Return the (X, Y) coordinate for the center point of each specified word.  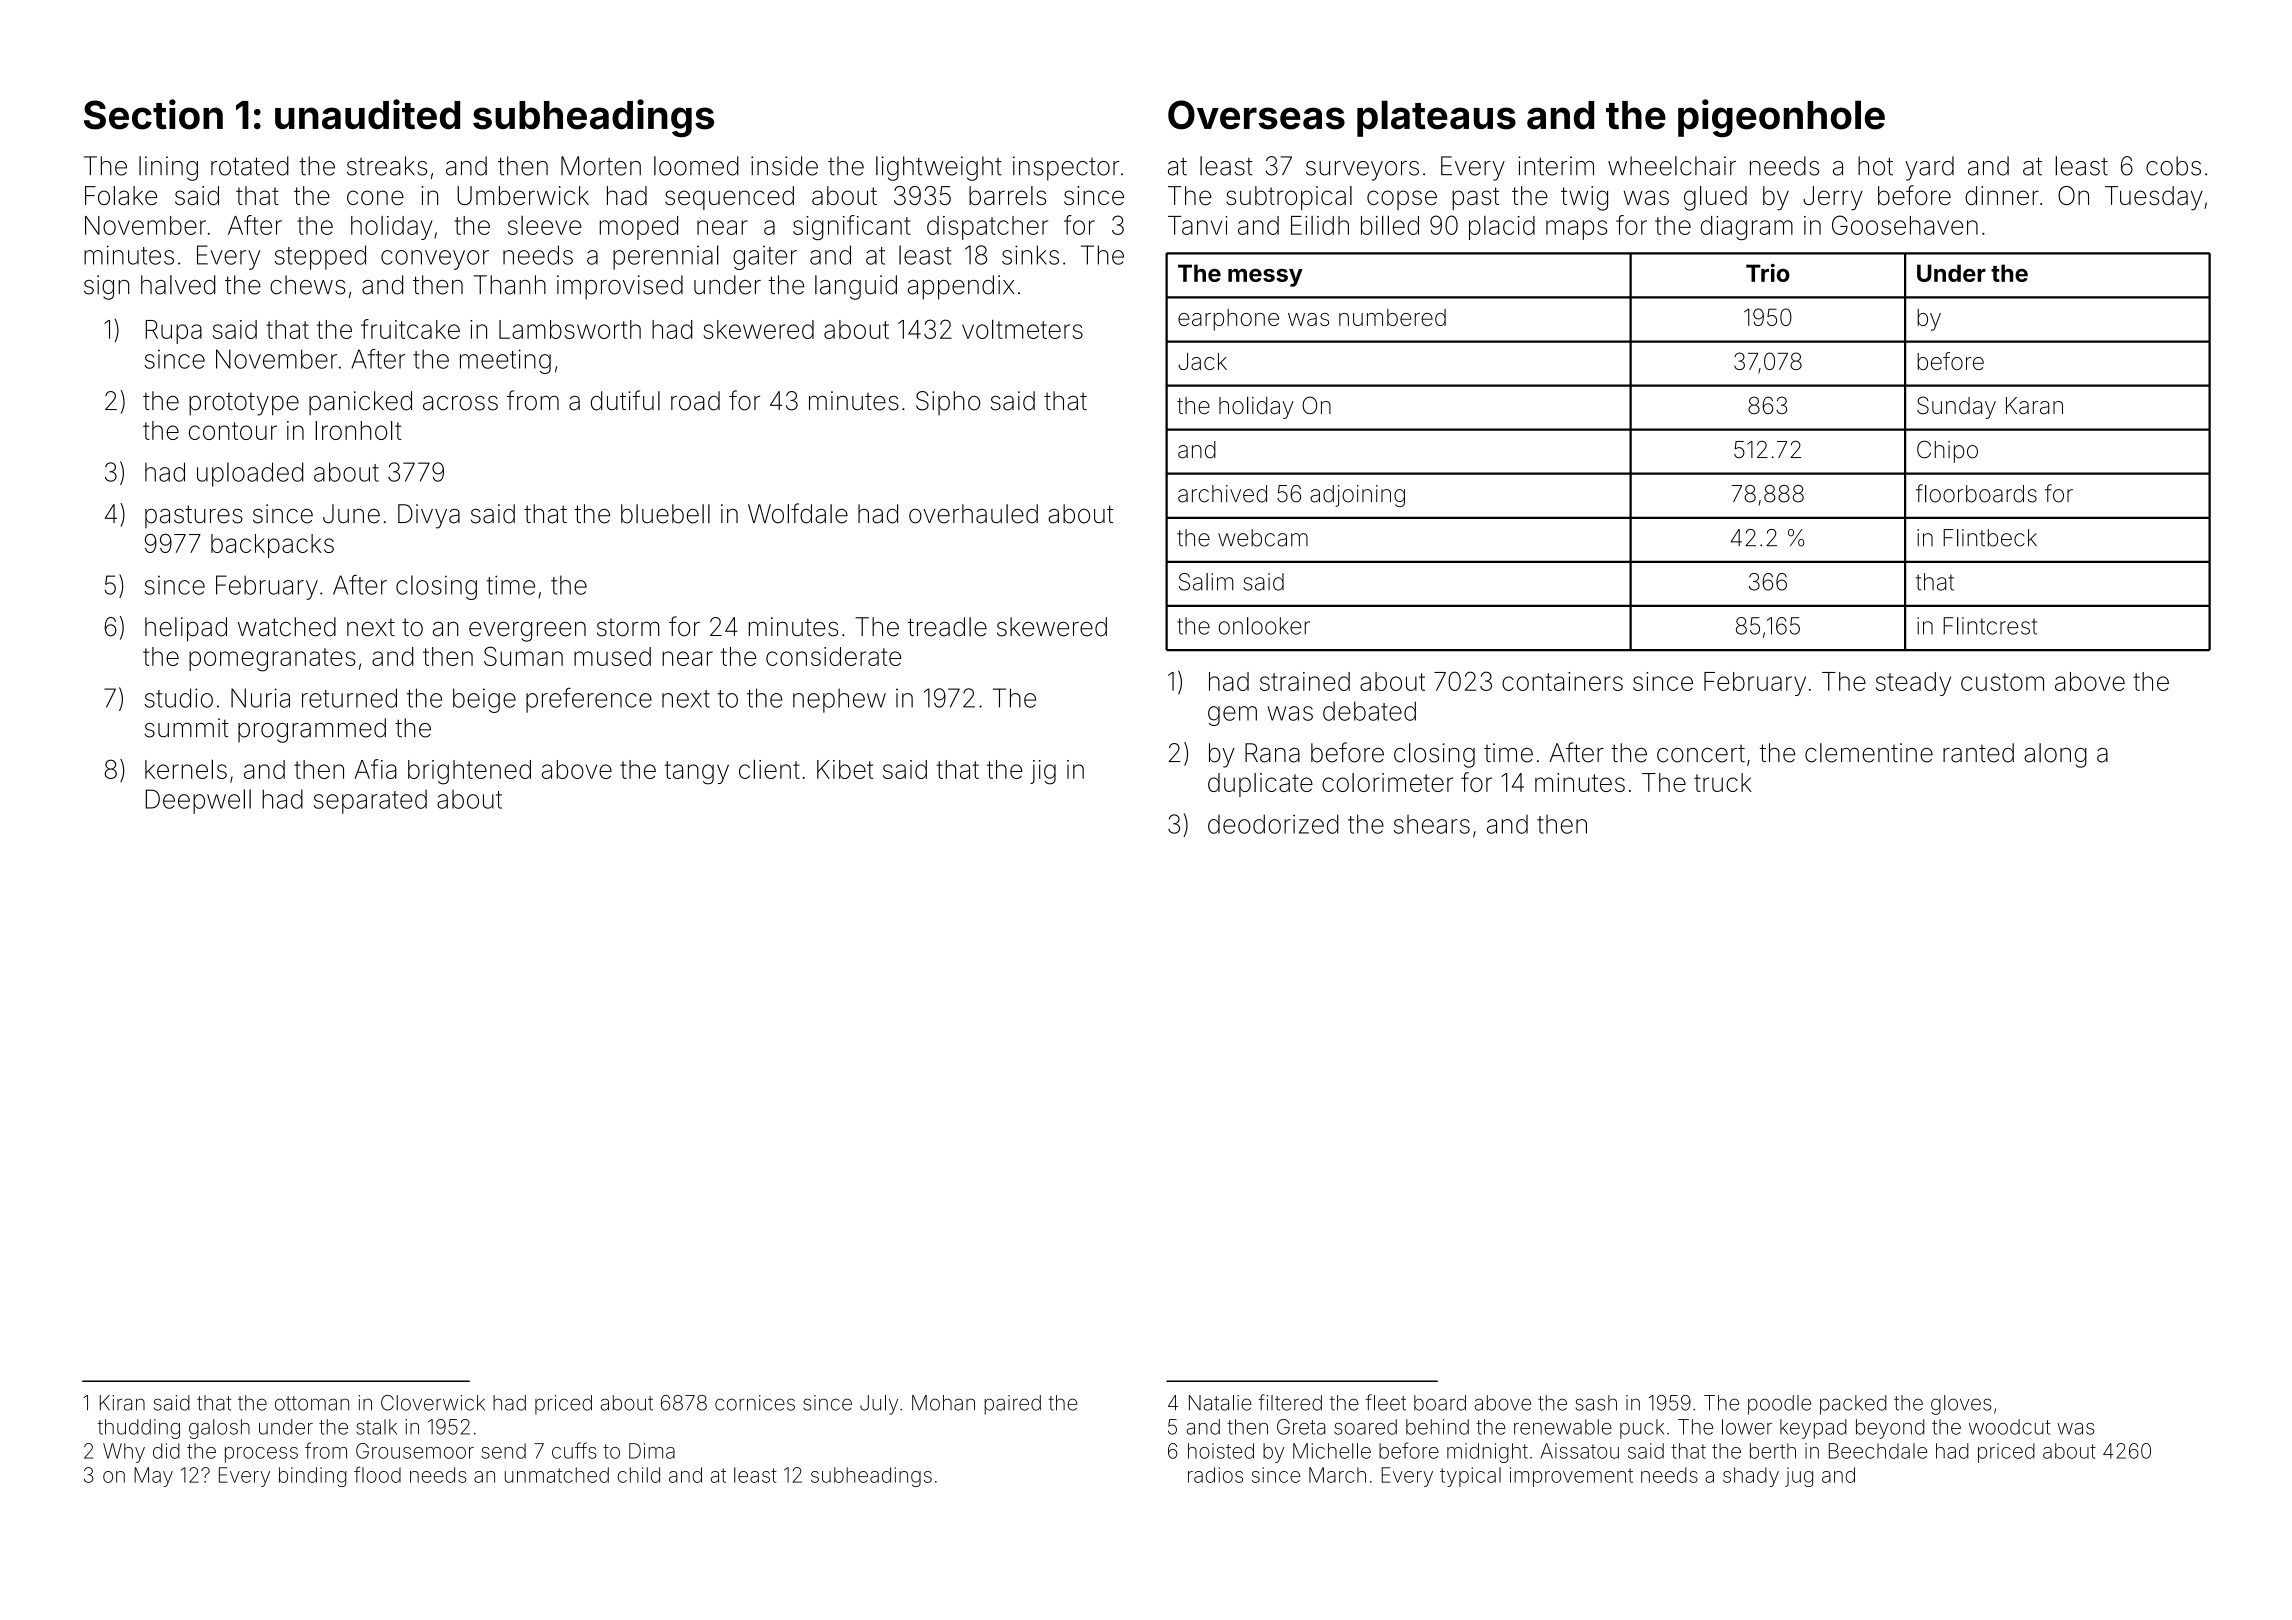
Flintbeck (1990, 538)
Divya (429, 516)
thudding (139, 1429)
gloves (1961, 1405)
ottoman (312, 1403)
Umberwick (523, 195)
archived (1222, 494)
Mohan (943, 1403)
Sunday (1956, 407)
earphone (1228, 320)
